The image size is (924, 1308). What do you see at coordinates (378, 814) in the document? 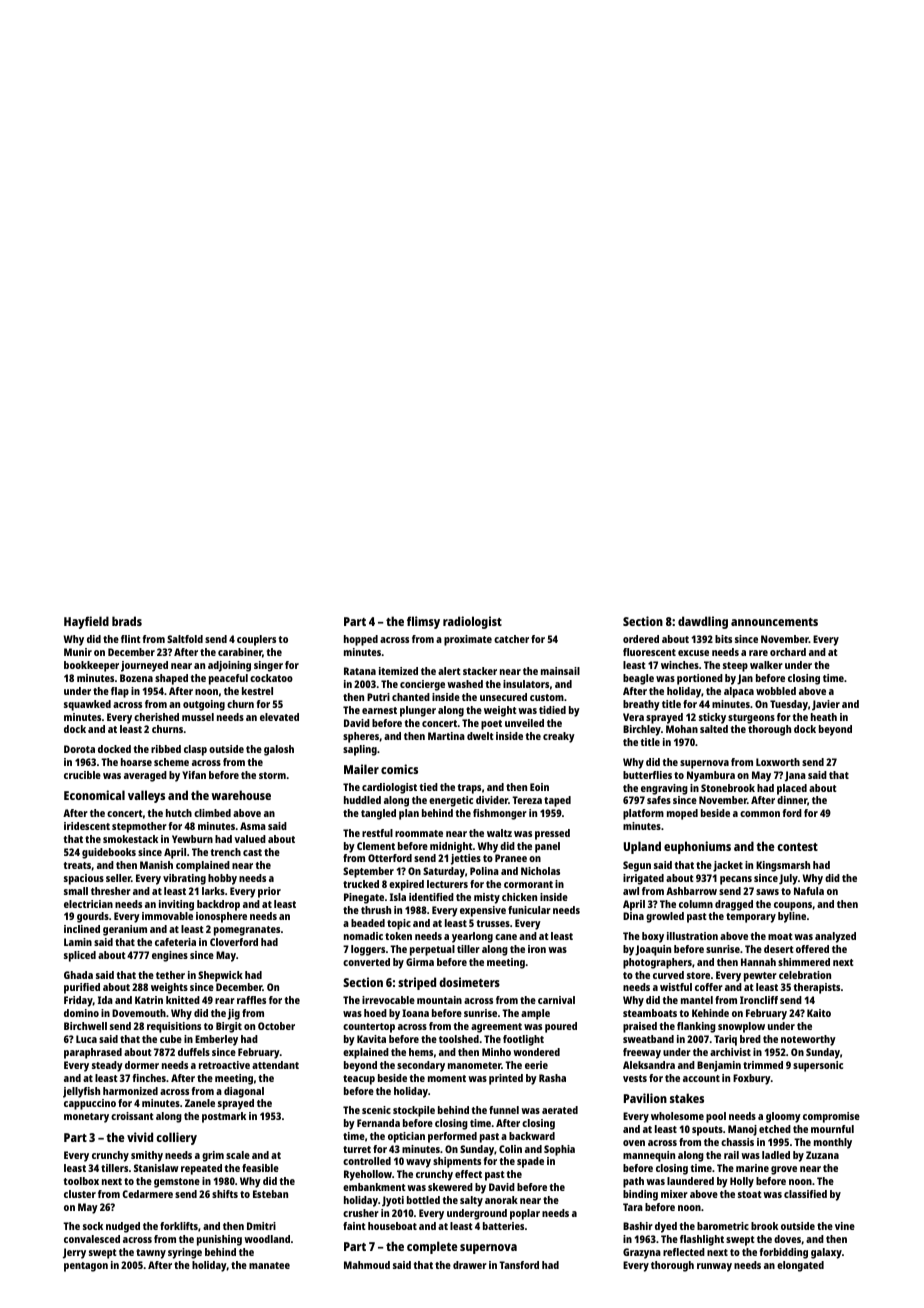
I see `tangled` at bounding box center [378, 814].
